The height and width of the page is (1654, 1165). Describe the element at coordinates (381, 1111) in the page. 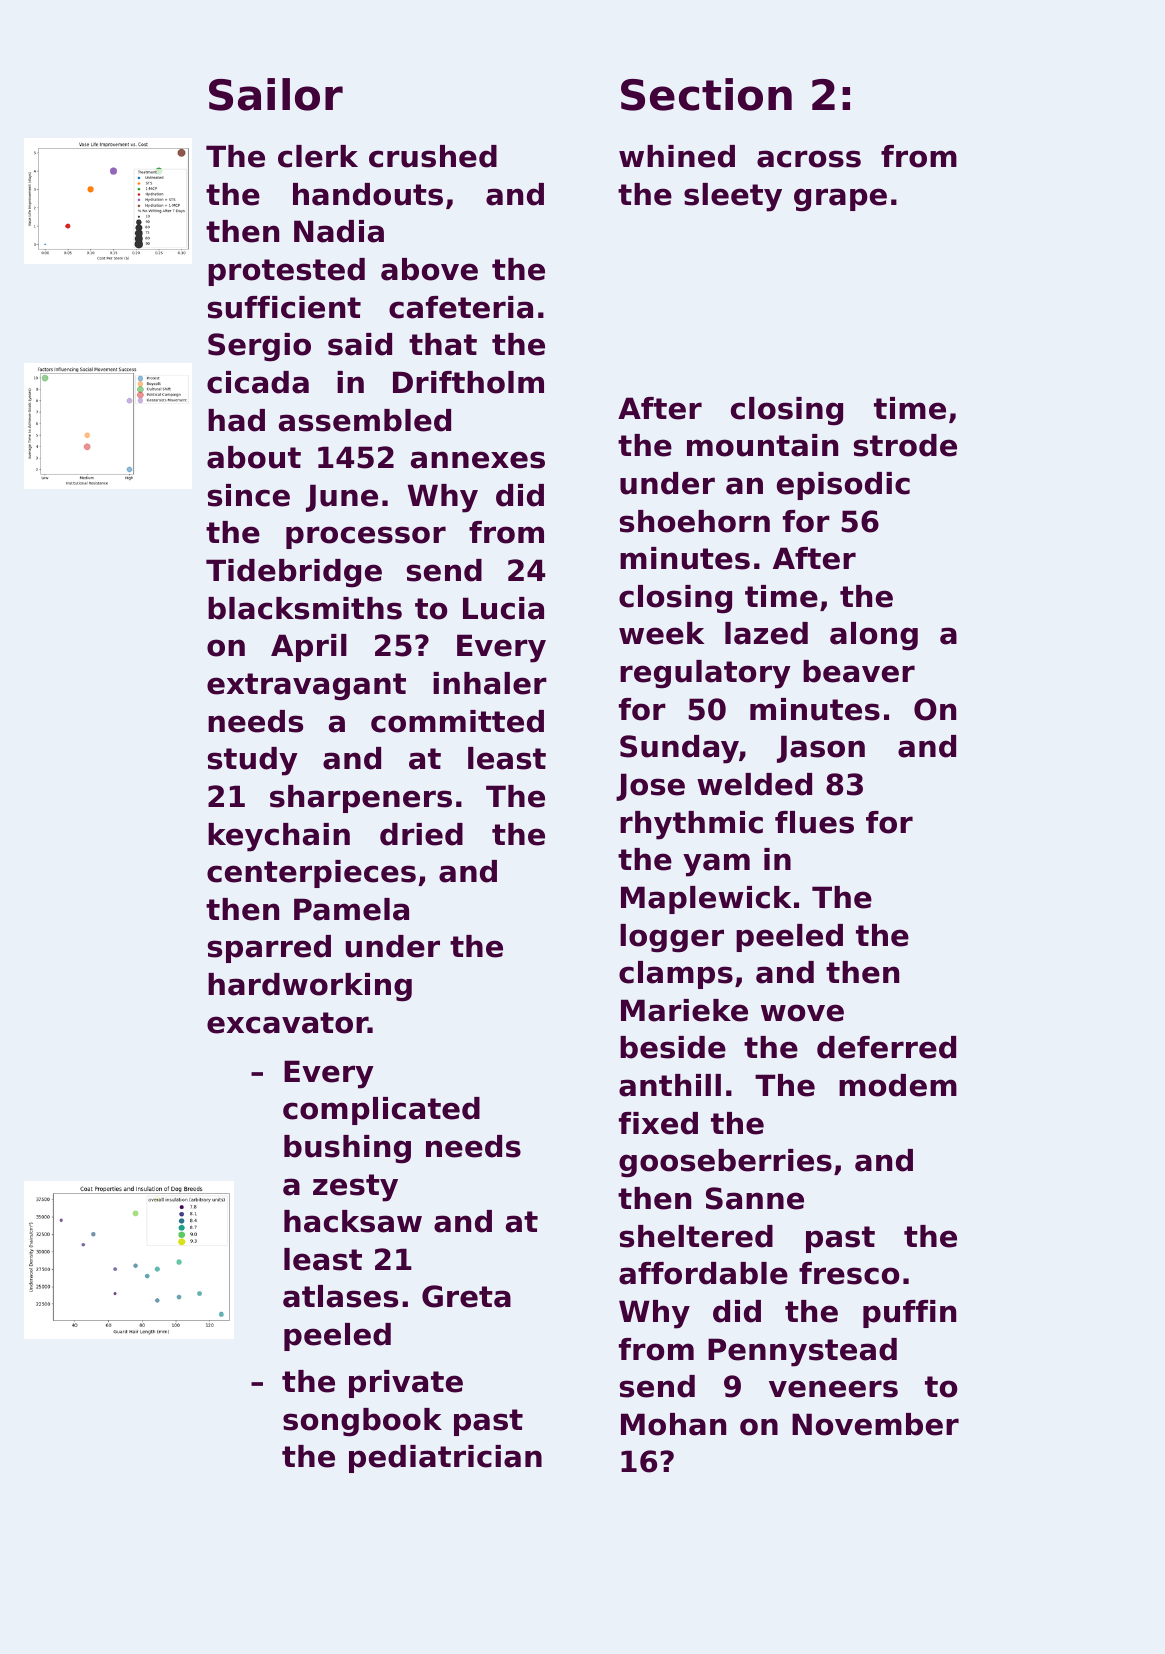

I see `complicated` at that location.
